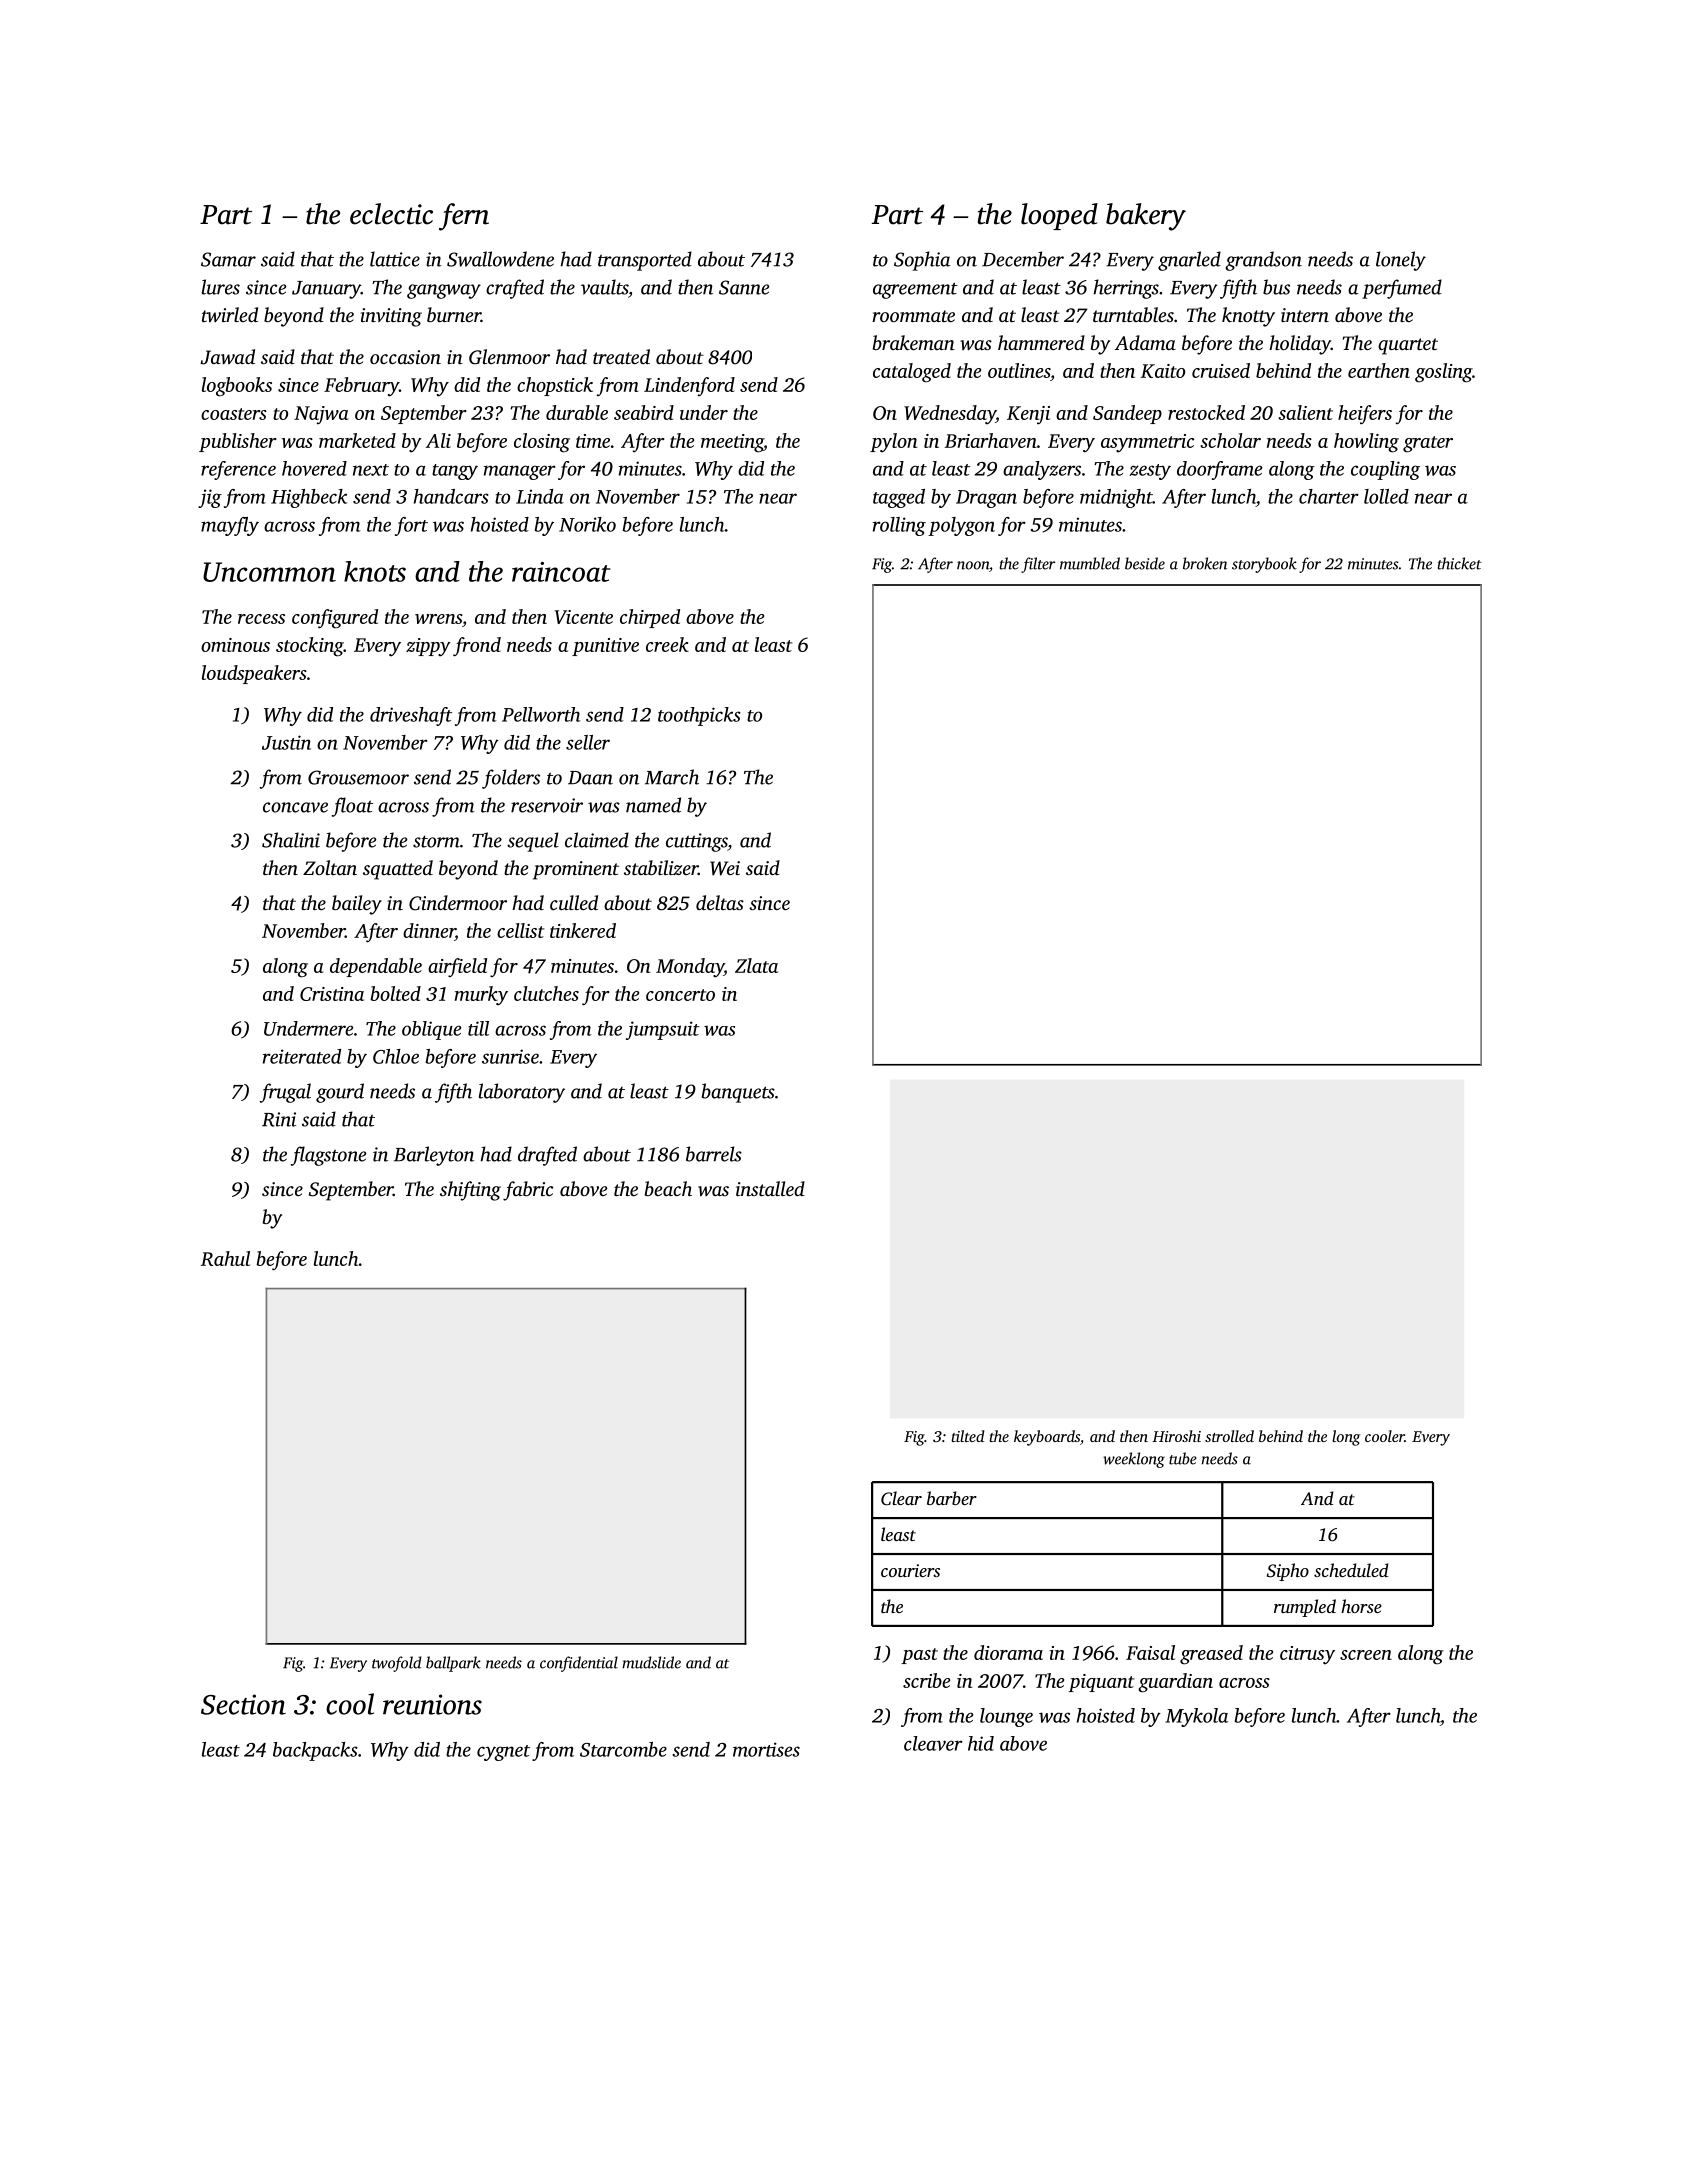 This image has width=1683, height=2178. I want to click on transported, so click(645, 261).
